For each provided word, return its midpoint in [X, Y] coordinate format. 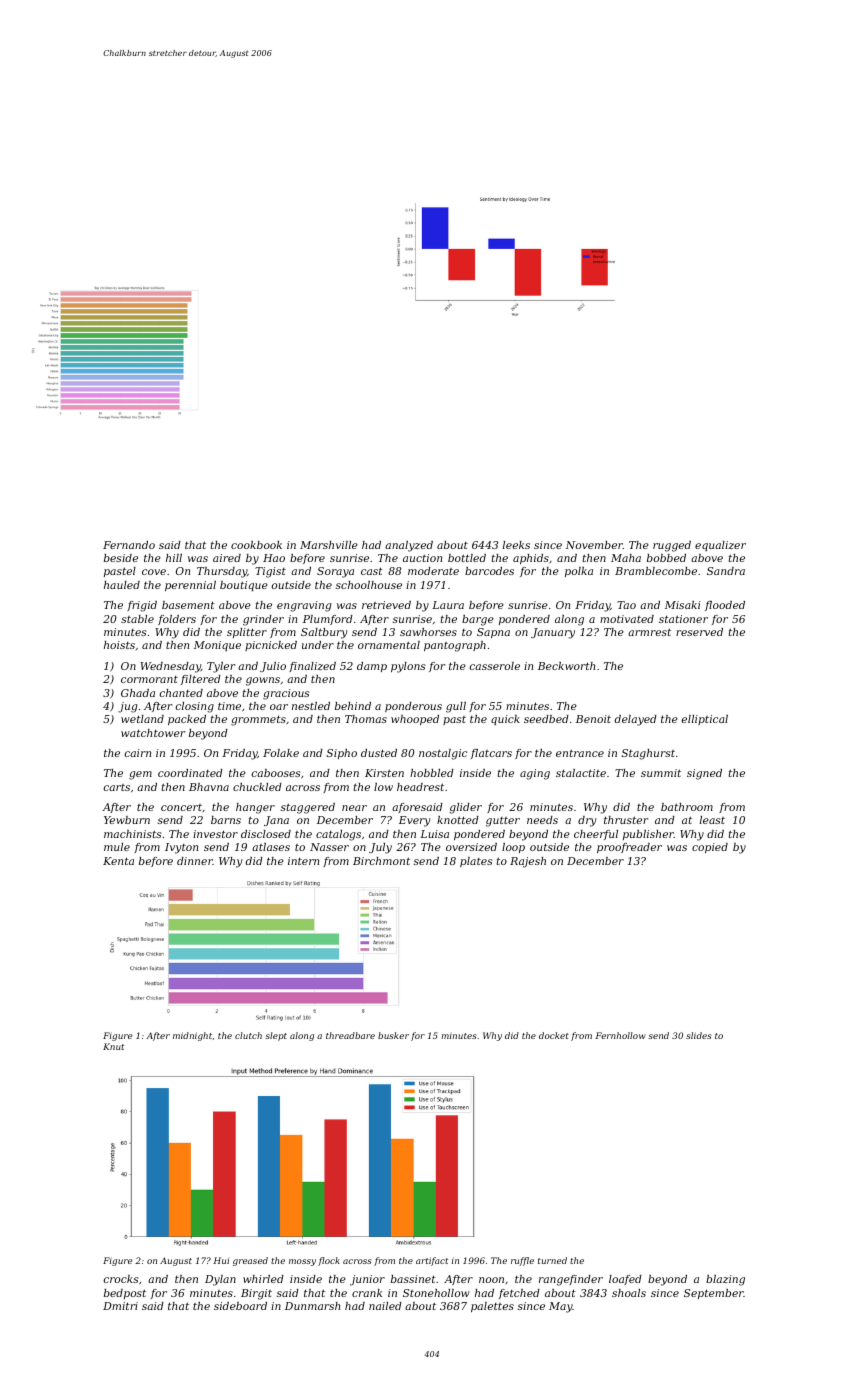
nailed [385, 1306]
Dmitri [120, 1306]
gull [456, 707]
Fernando [129, 545]
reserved [699, 632]
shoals [629, 1293]
